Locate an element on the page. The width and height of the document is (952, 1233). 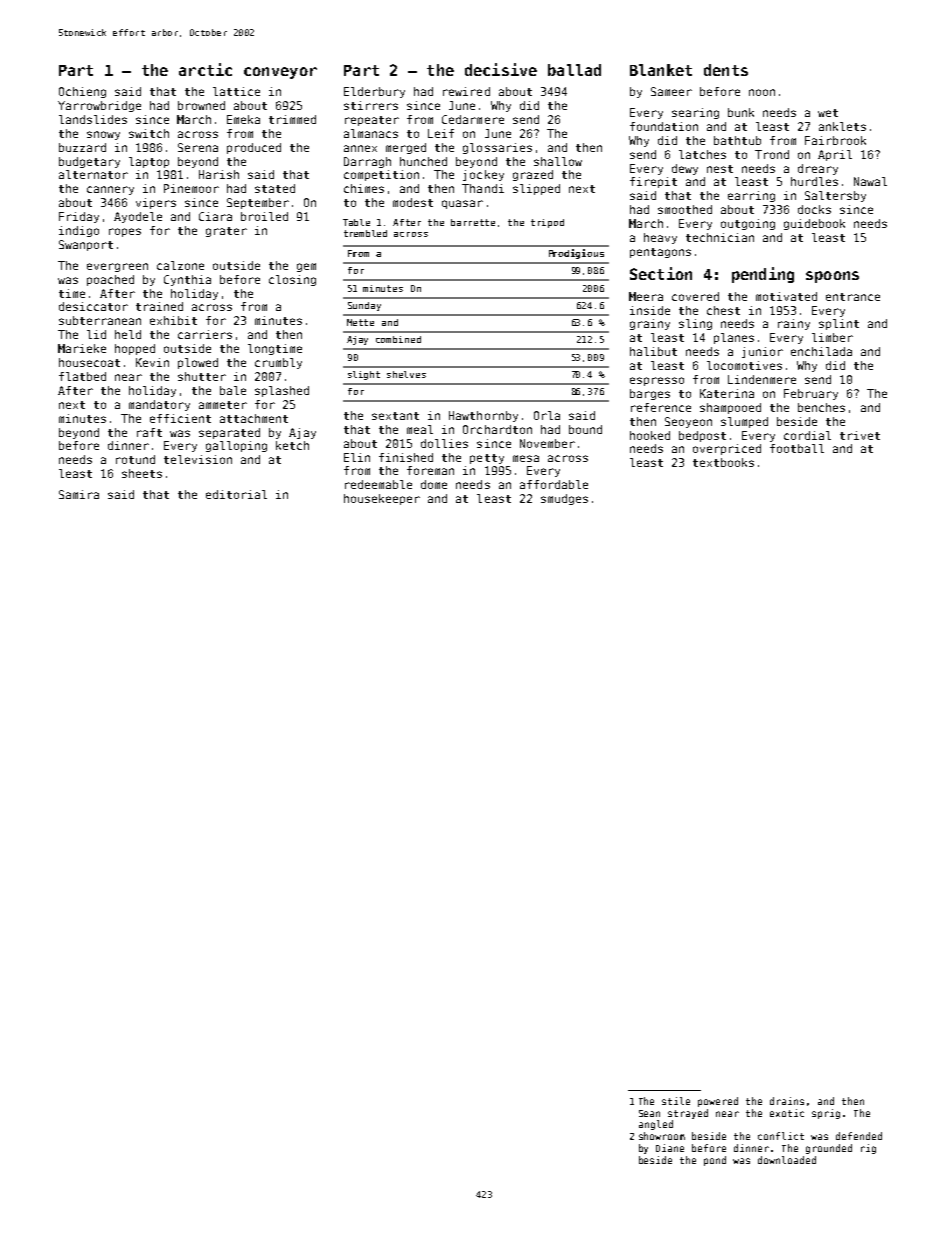
dents is located at coordinates (726, 70).
